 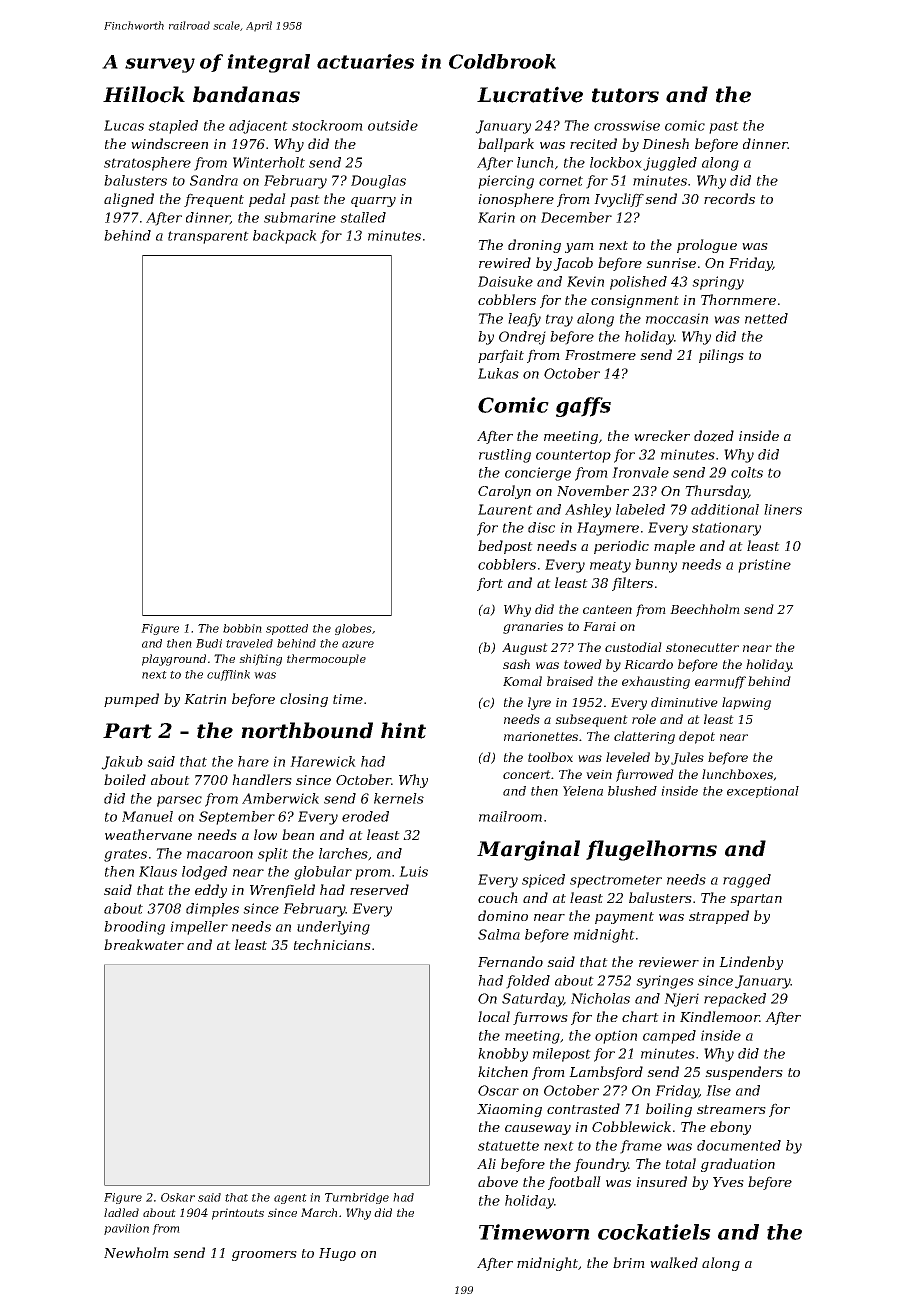 I want to click on juggled, so click(x=670, y=164).
